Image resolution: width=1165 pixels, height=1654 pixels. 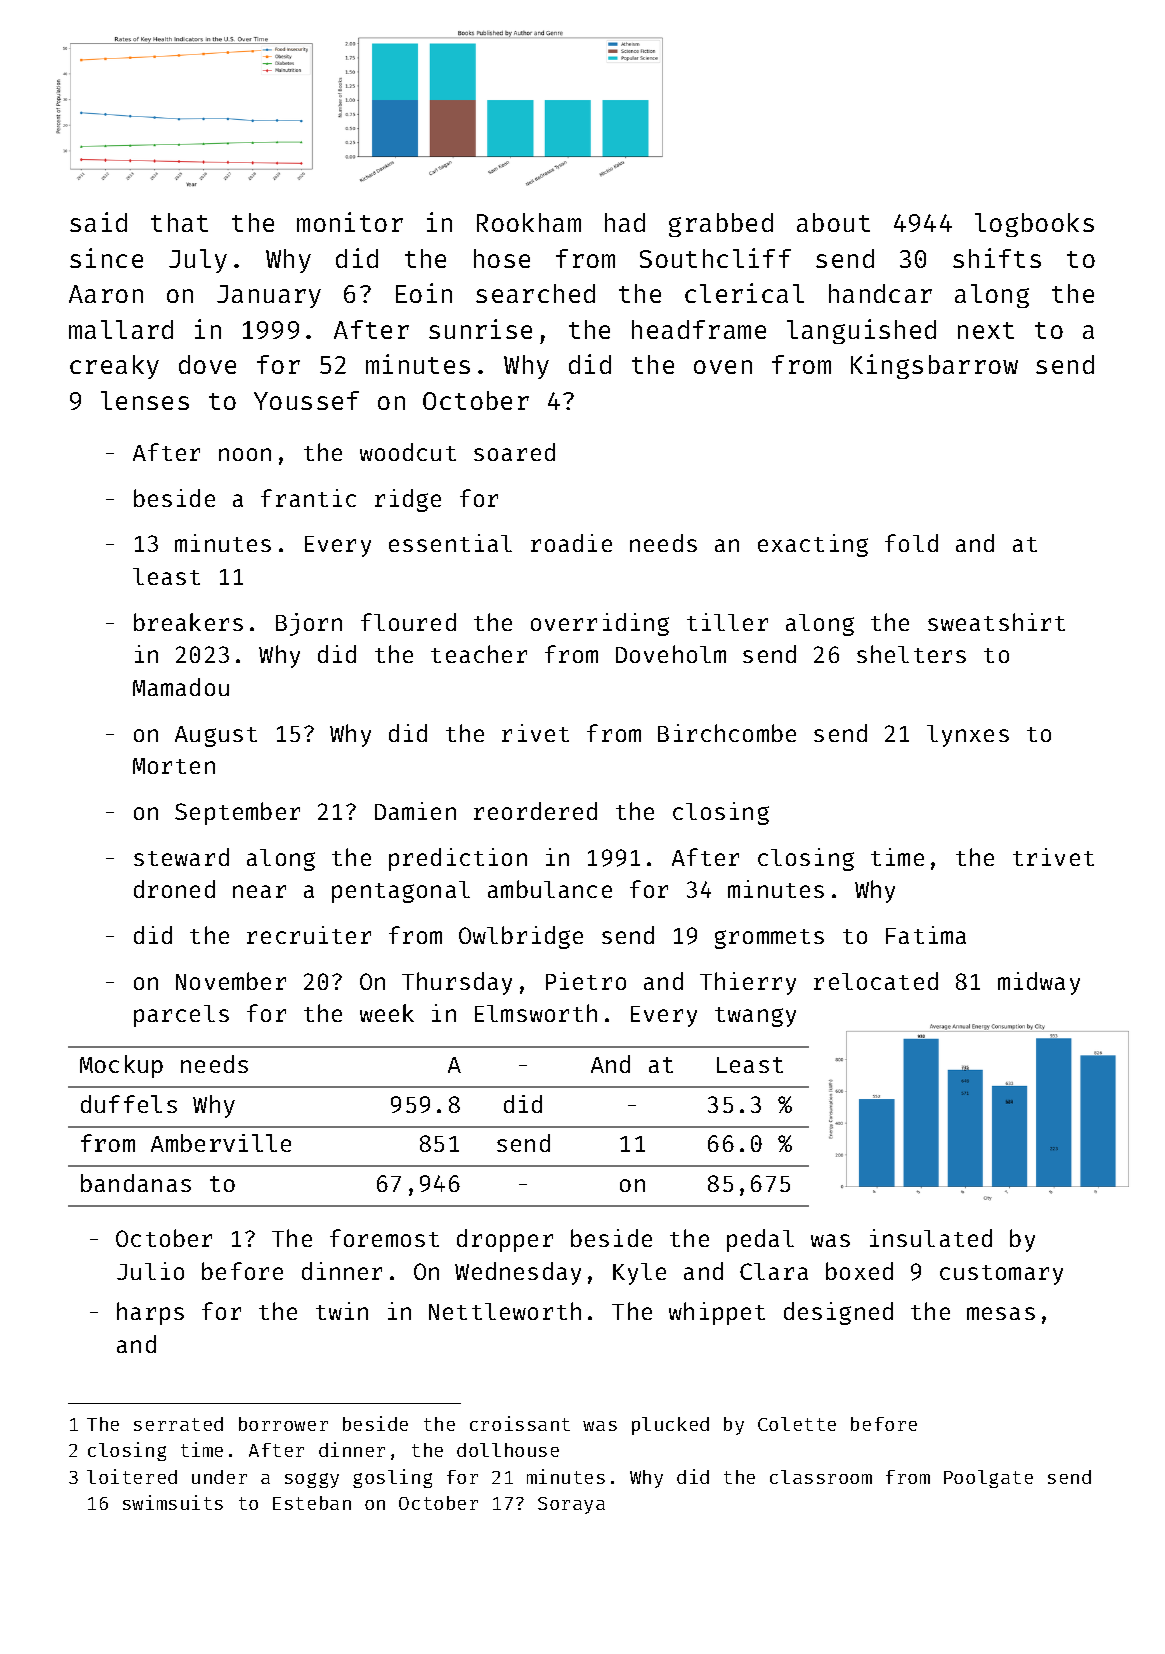 What do you see at coordinates (529, 222) in the screenshot?
I see `Rookham` at bounding box center [529, 222].
